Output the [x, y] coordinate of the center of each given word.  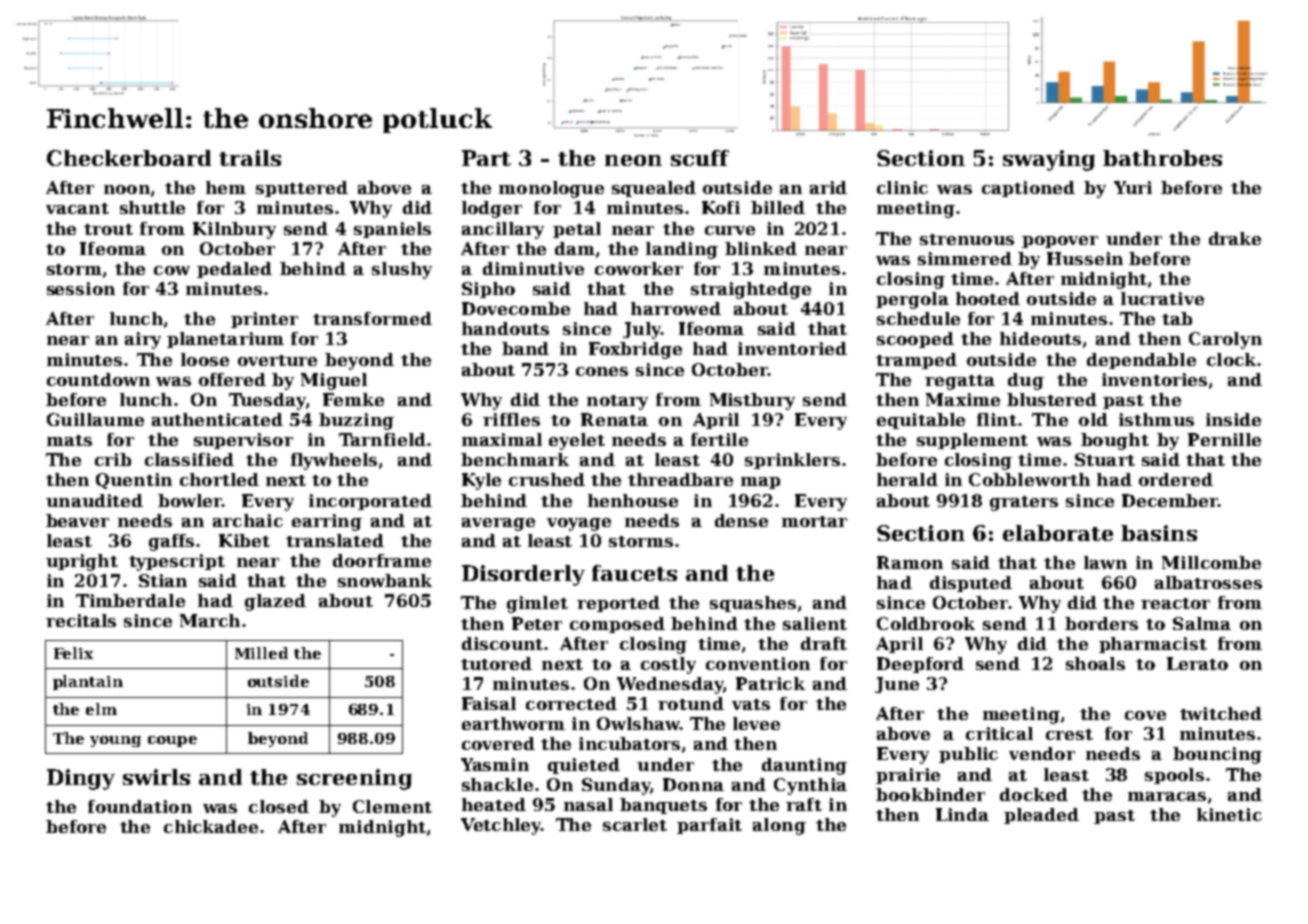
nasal [588, 804]
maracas [1167, 796]
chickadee [211, 826]
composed [617, 625]
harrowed [676, 308]
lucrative [1162, 298]
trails [250, 158]
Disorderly [523, 575]
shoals [1095, 663]
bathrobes [1162, 158]
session [81, 288]
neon [633, 160]
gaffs [171, 542]
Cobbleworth [1029, 479]
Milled [261, 653]
